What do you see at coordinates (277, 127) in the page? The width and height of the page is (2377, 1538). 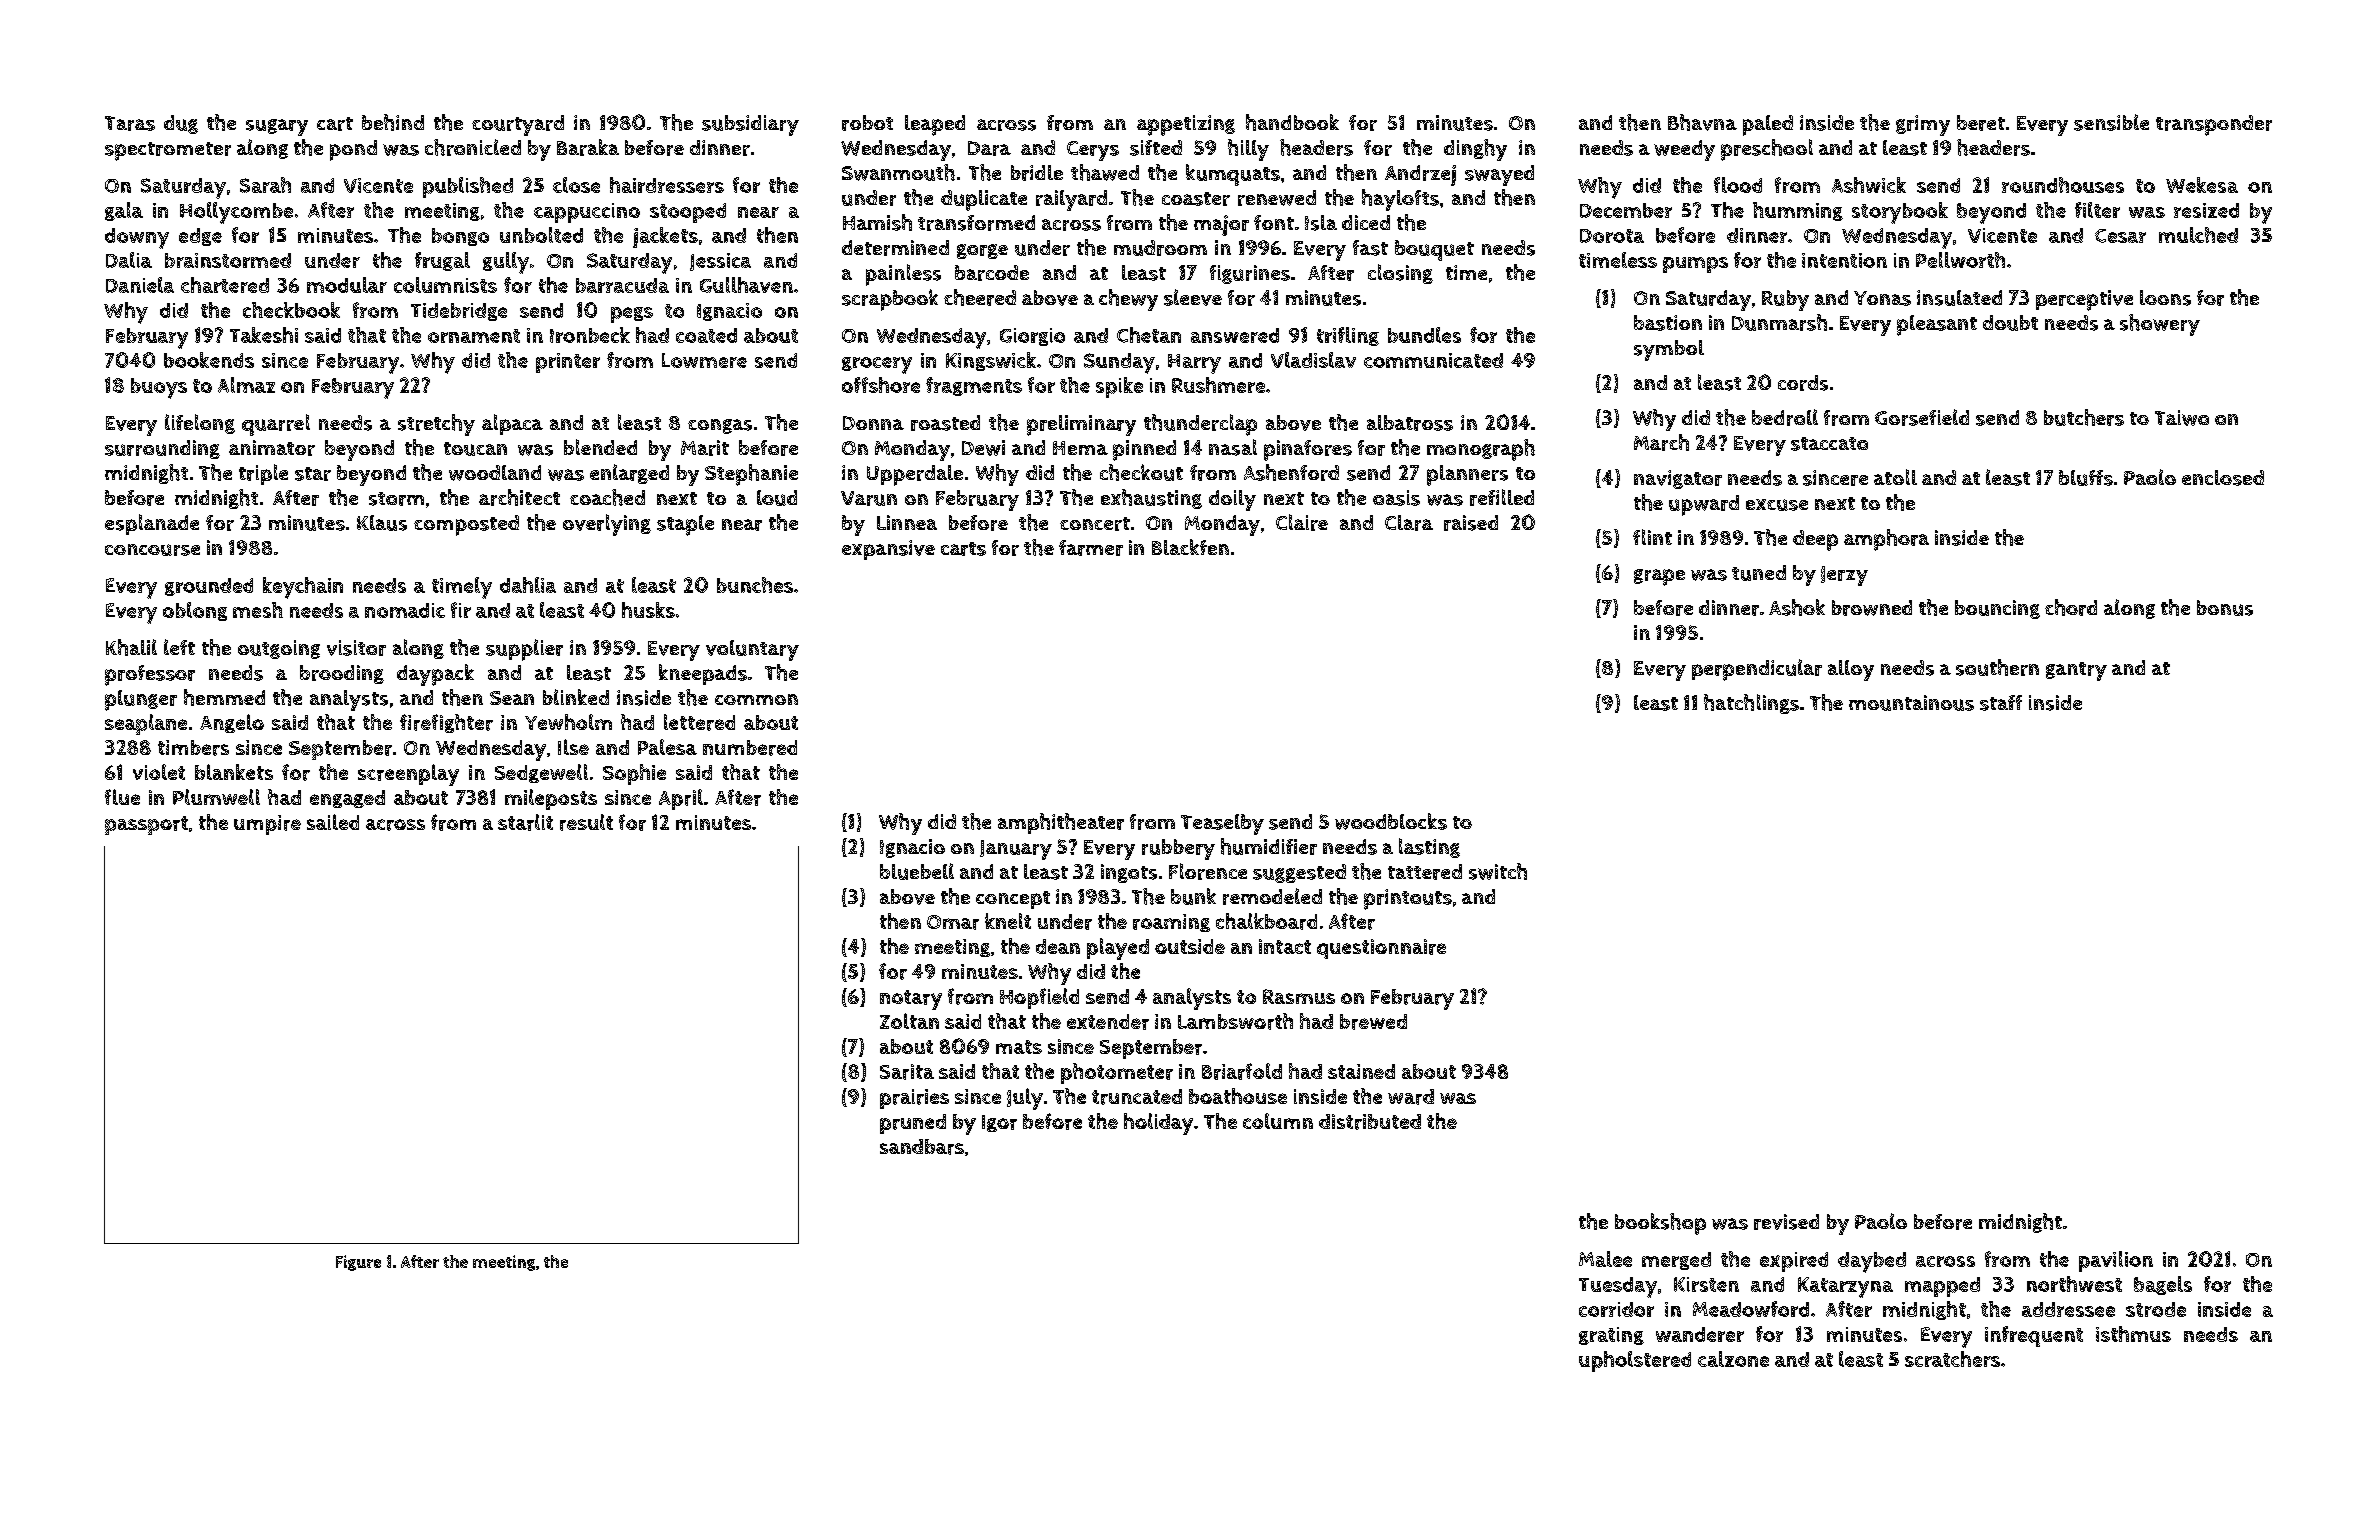 I see `sugary` at bounding box center [277, 127].
